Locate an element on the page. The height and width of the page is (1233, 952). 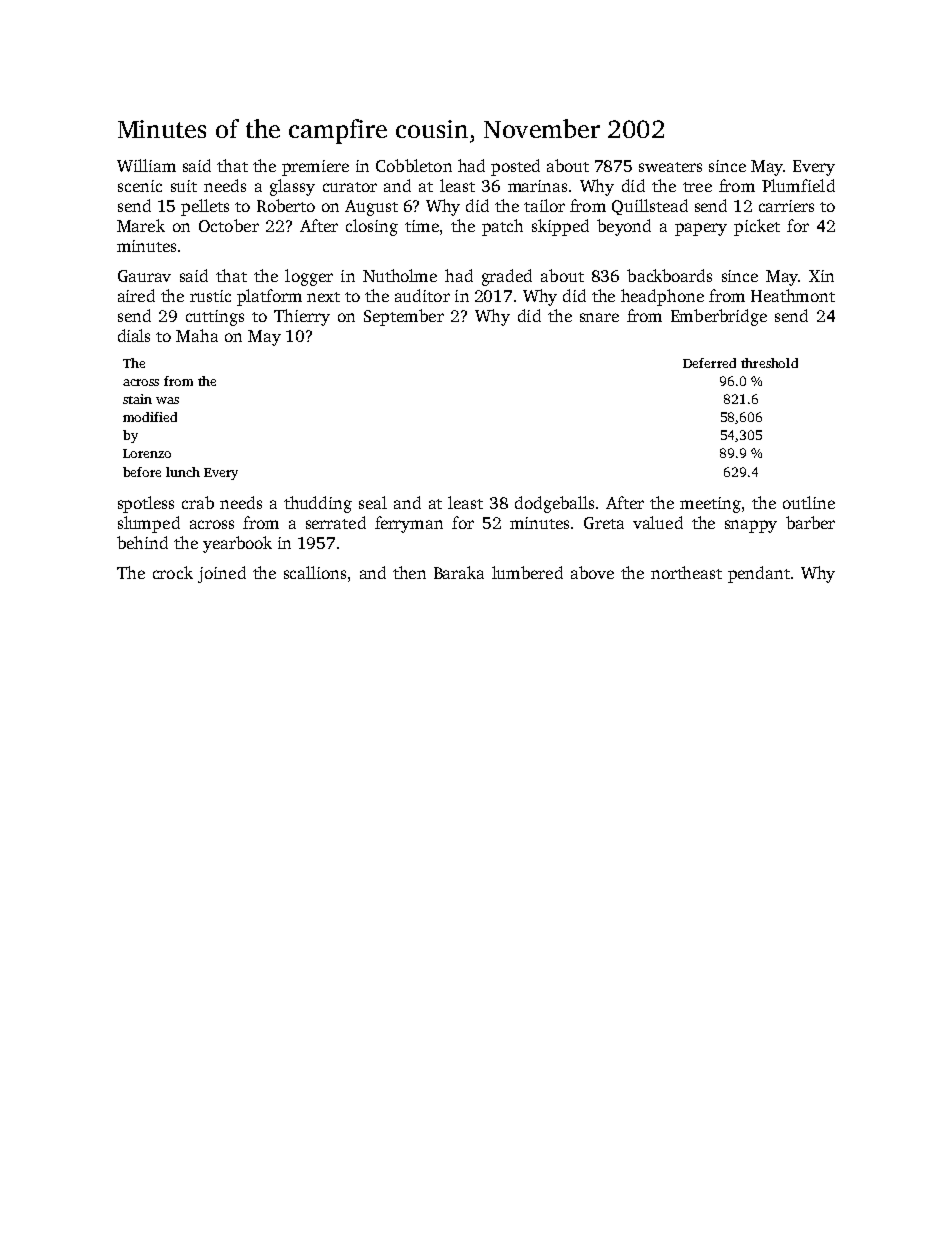
meeting is located at coordinates (710, 505).
